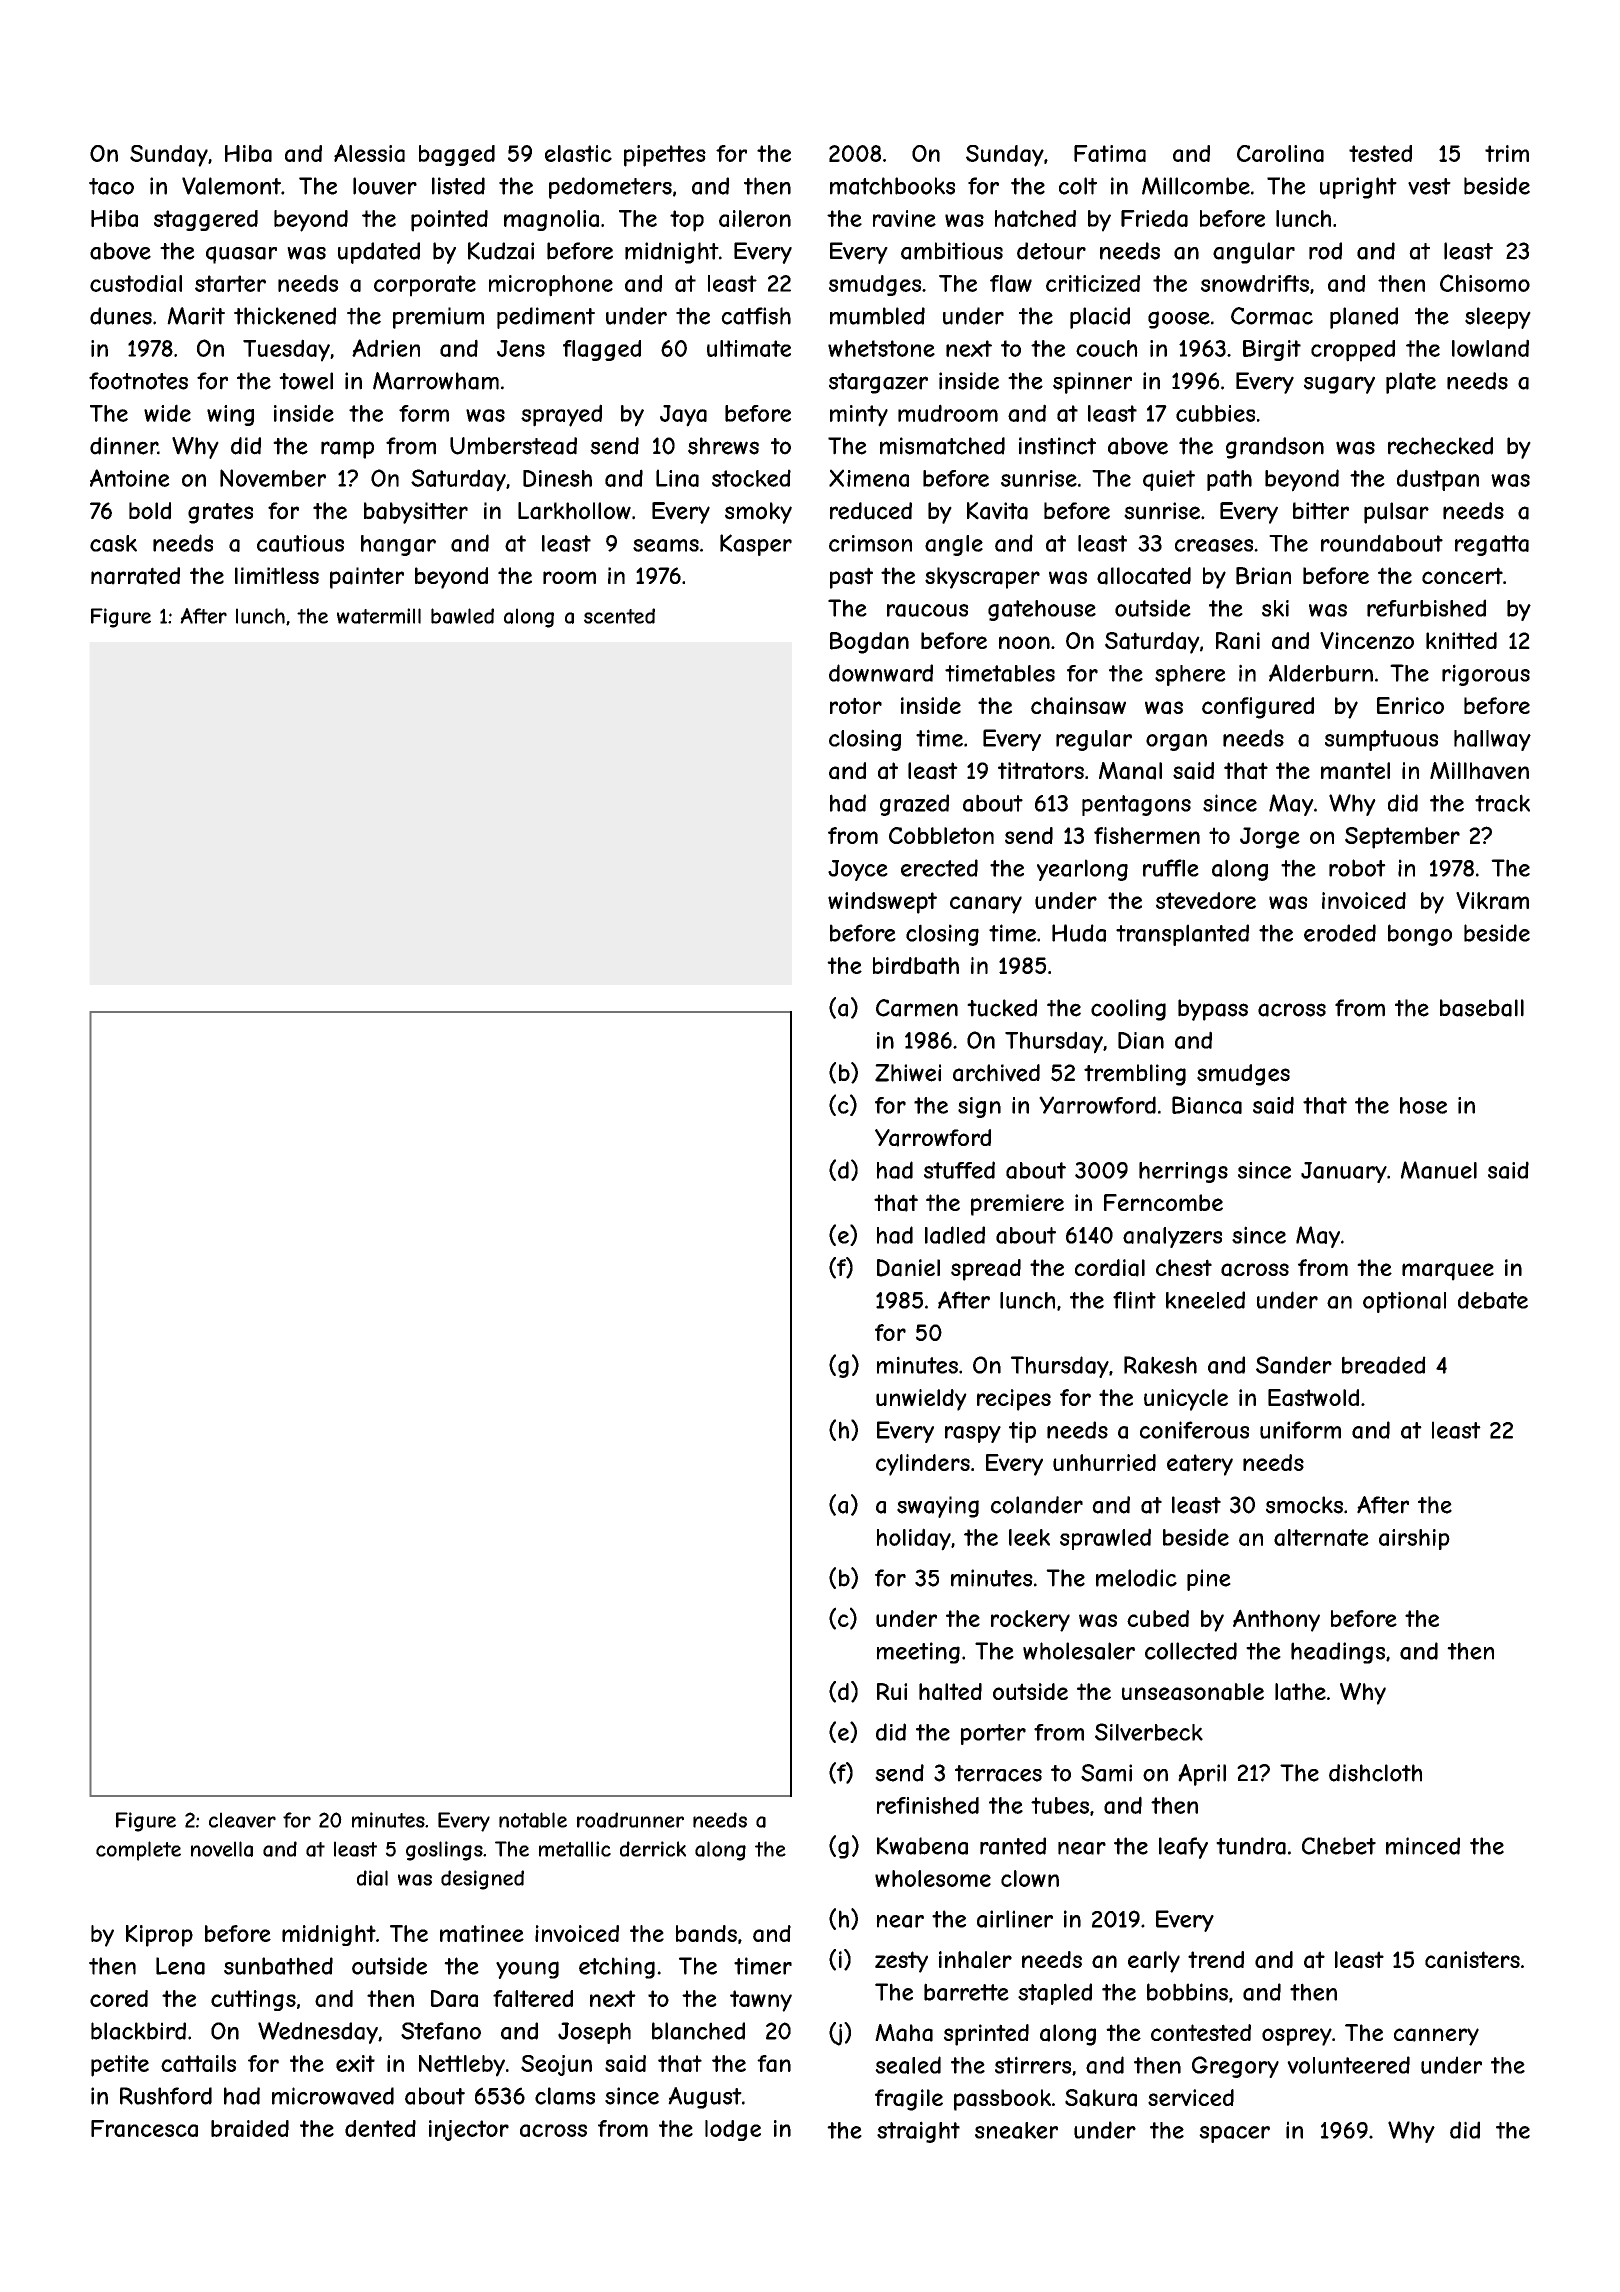 The width and height of the document is (1620, 2292). Describe the element at coordinates (869, 643) in the document. I see `Bogdan` at that location.
